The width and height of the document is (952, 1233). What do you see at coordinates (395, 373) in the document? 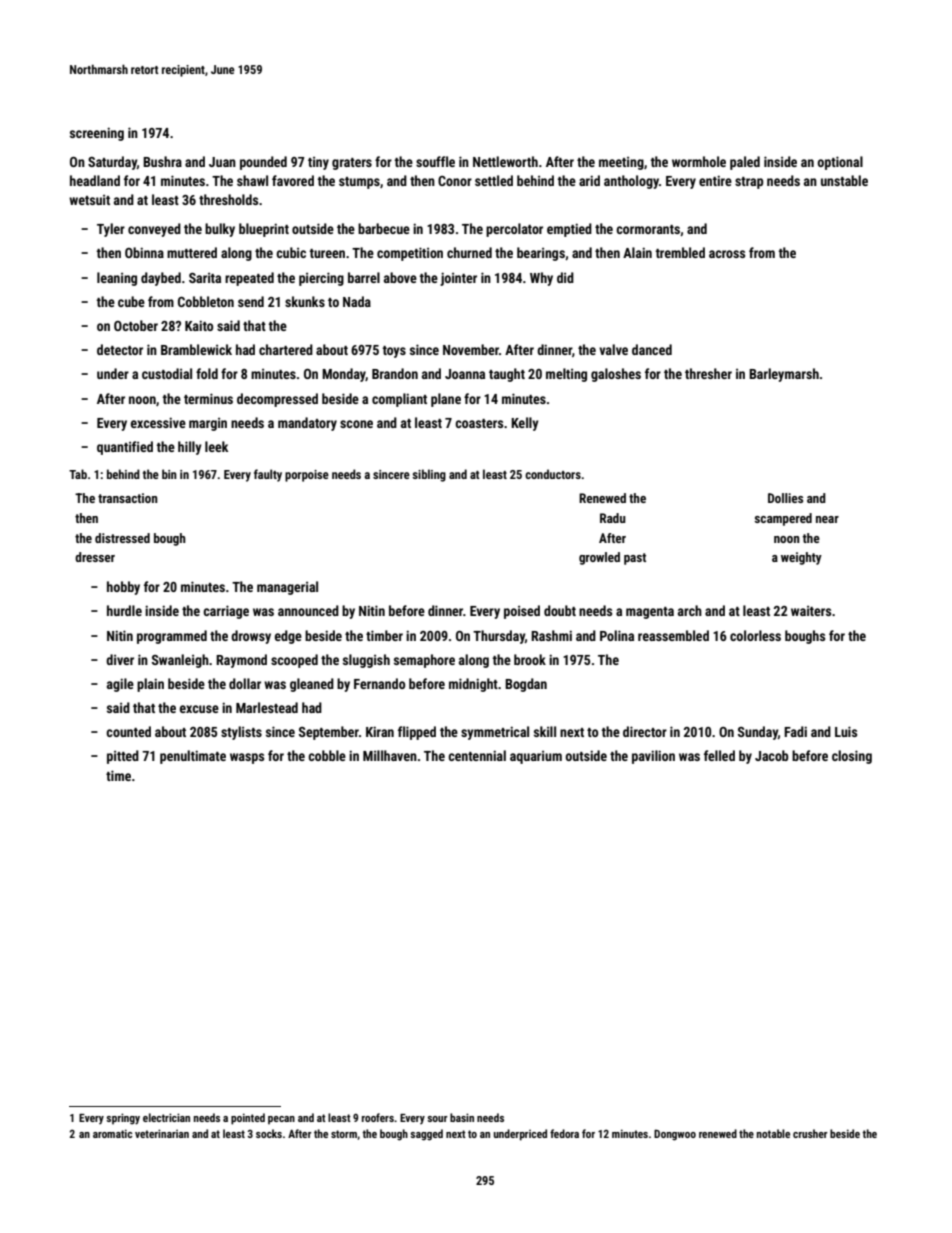
I see `Brandon` at bounding box center [395, 373].
